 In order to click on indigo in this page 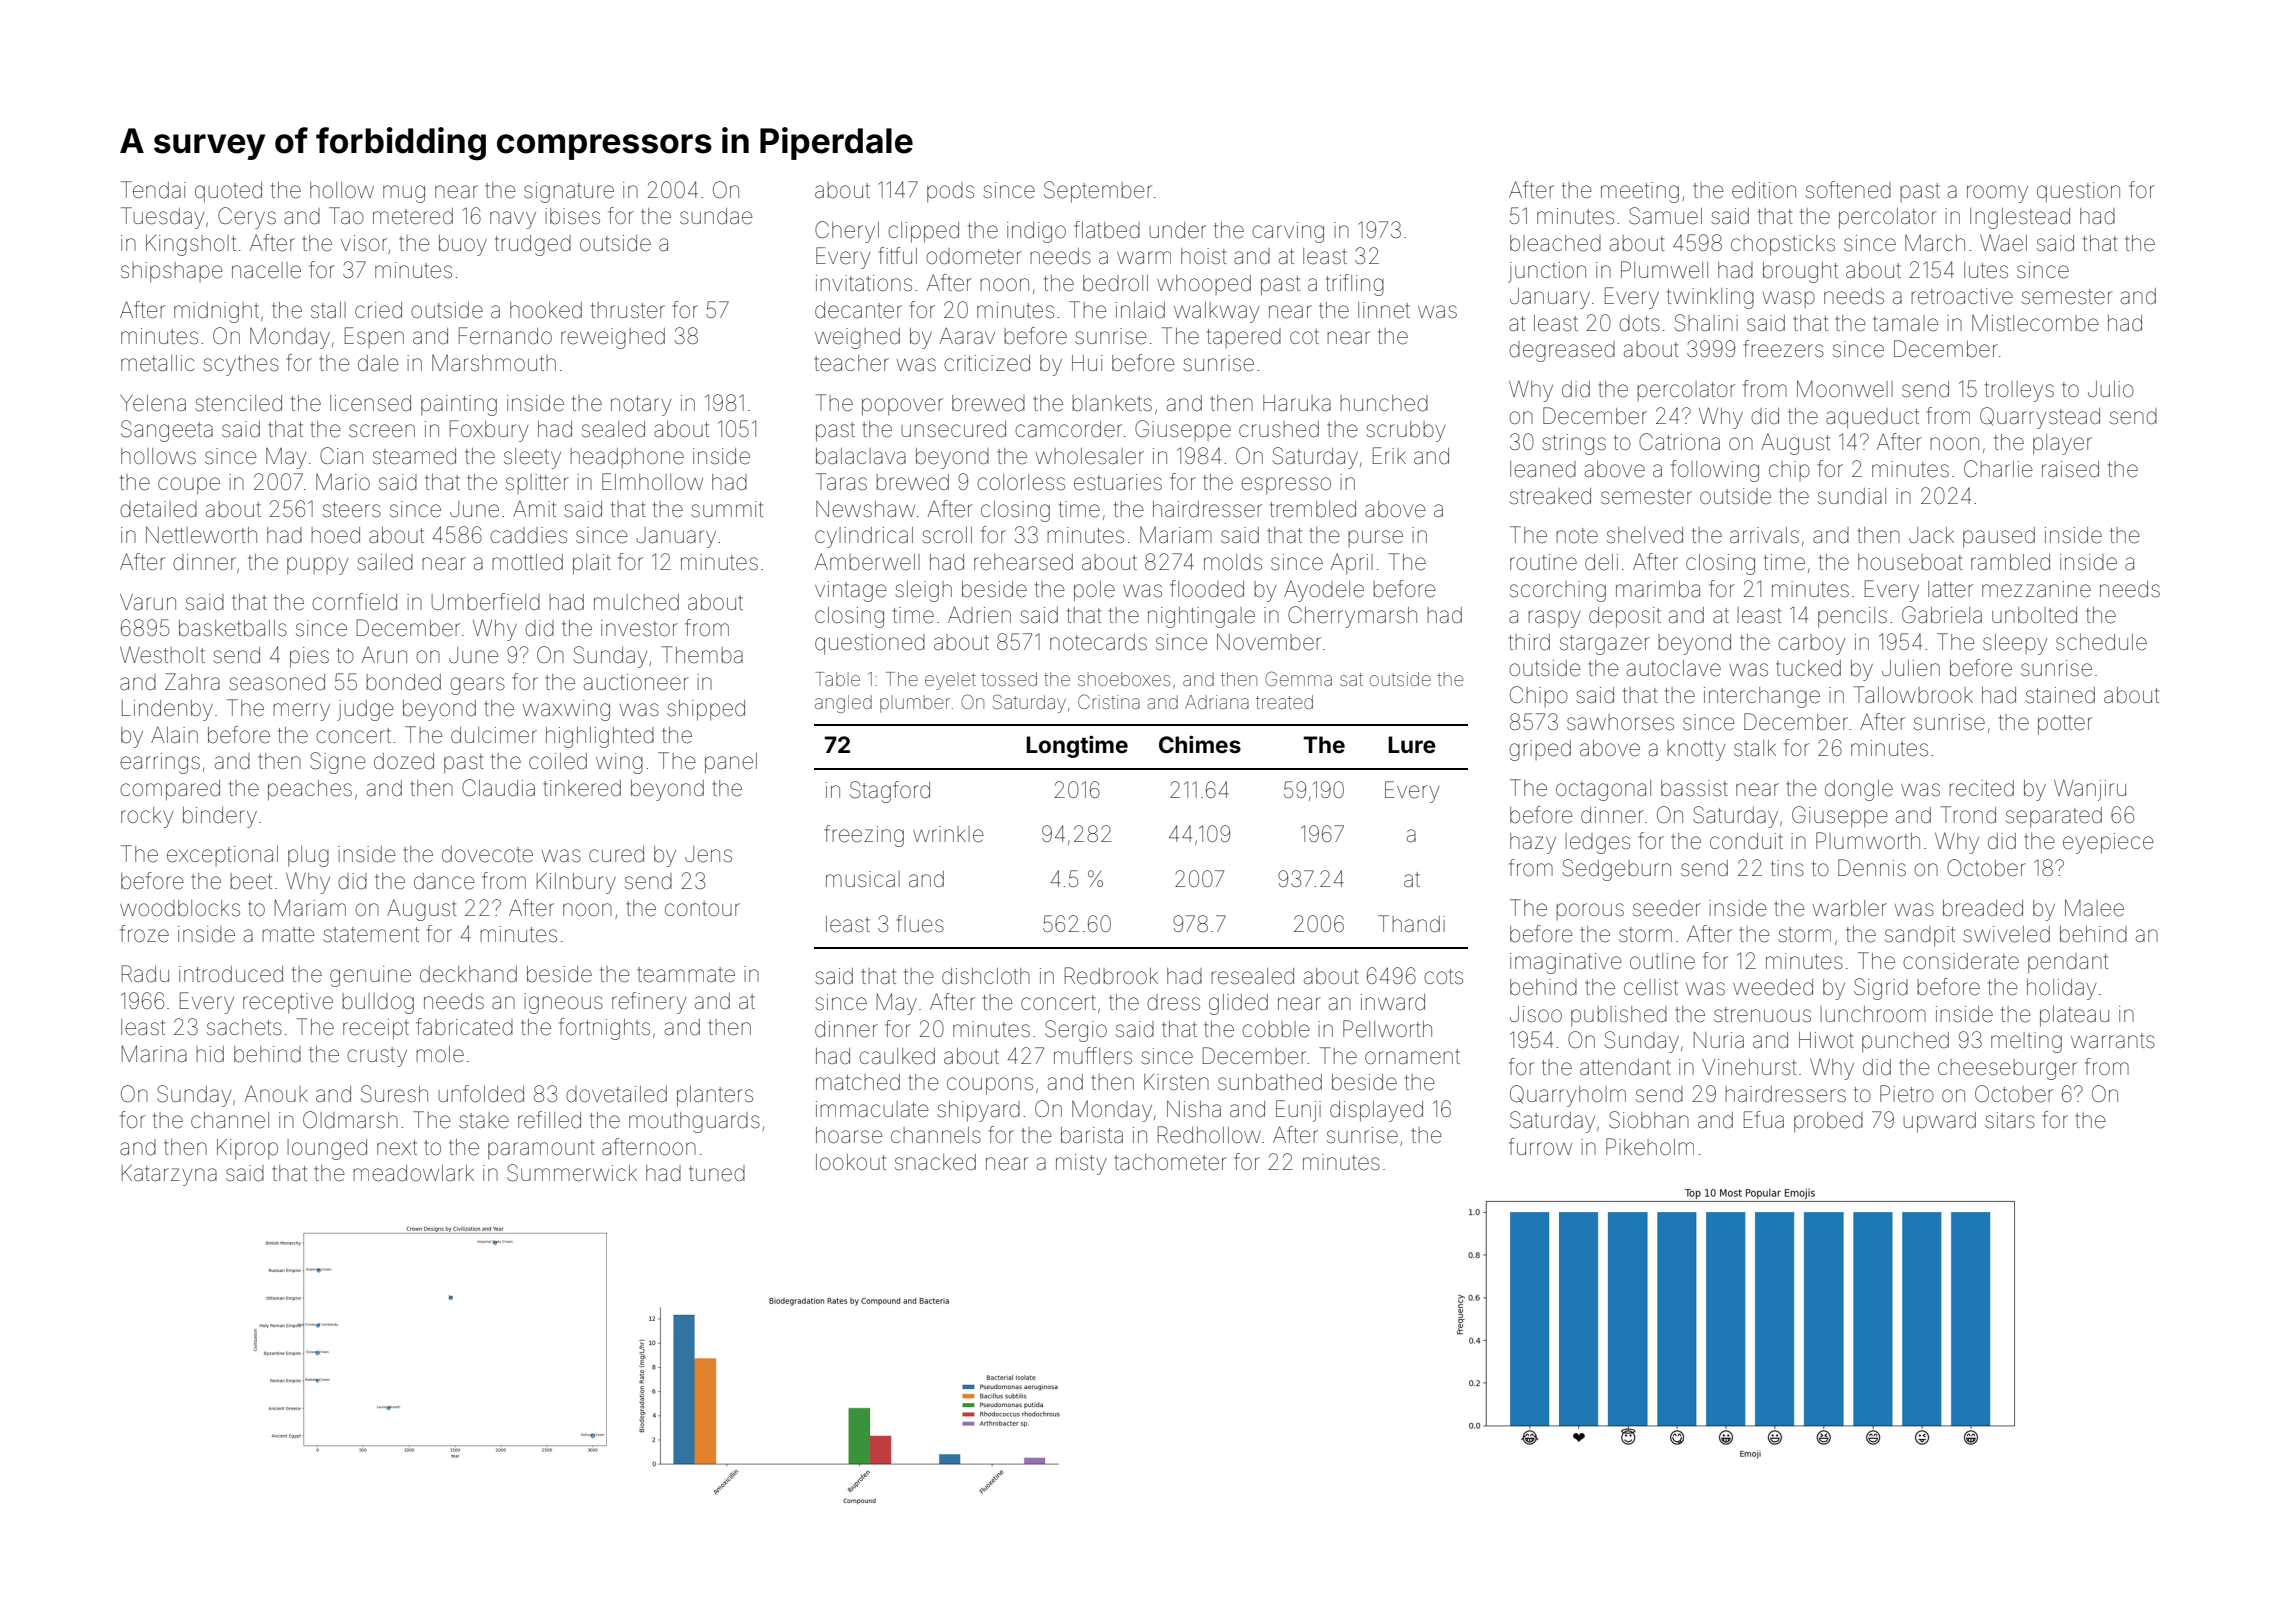, I will do `click(1036, 232)`.
